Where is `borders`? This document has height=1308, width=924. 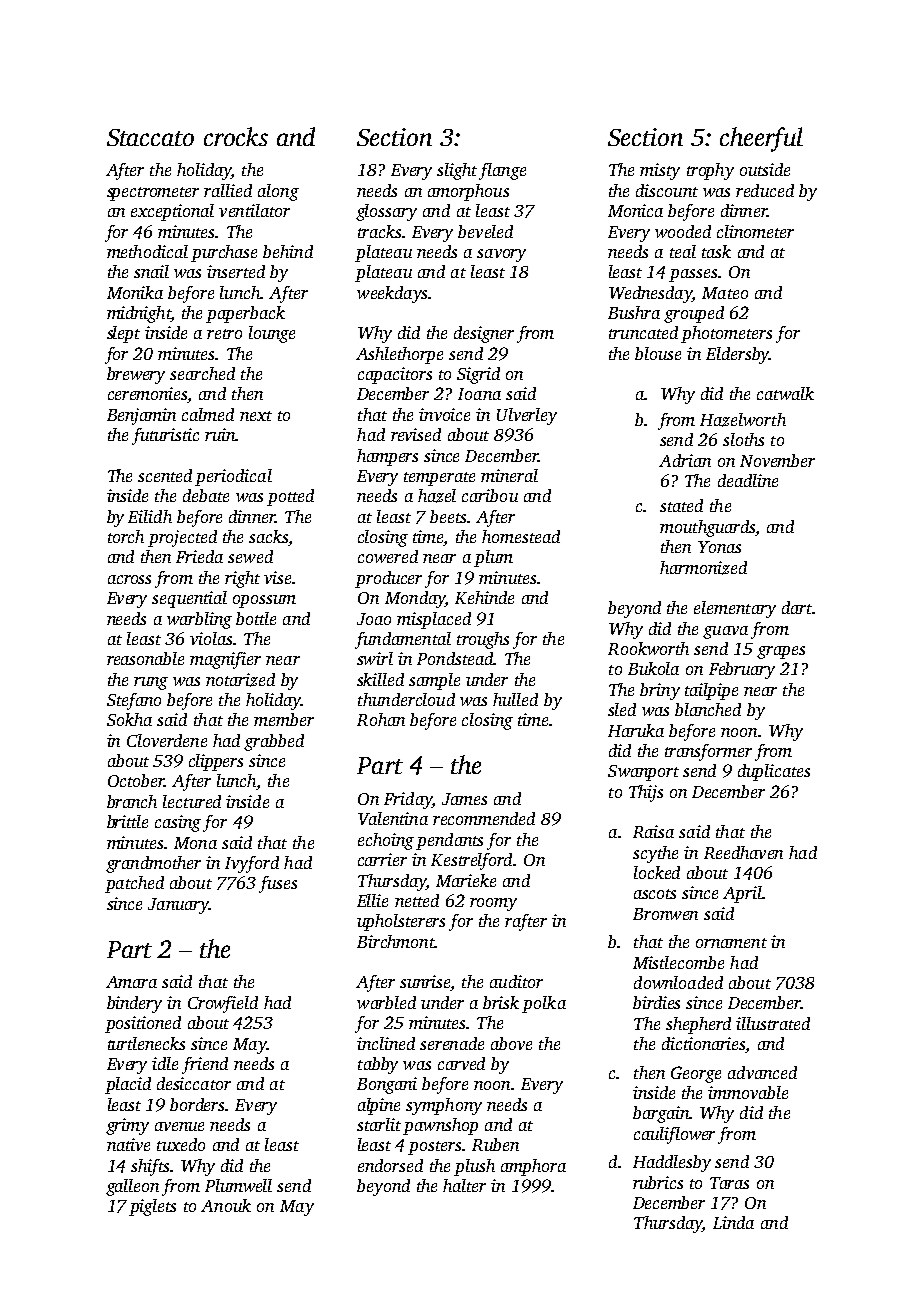 borders is located at coordinates (197, 1104).
